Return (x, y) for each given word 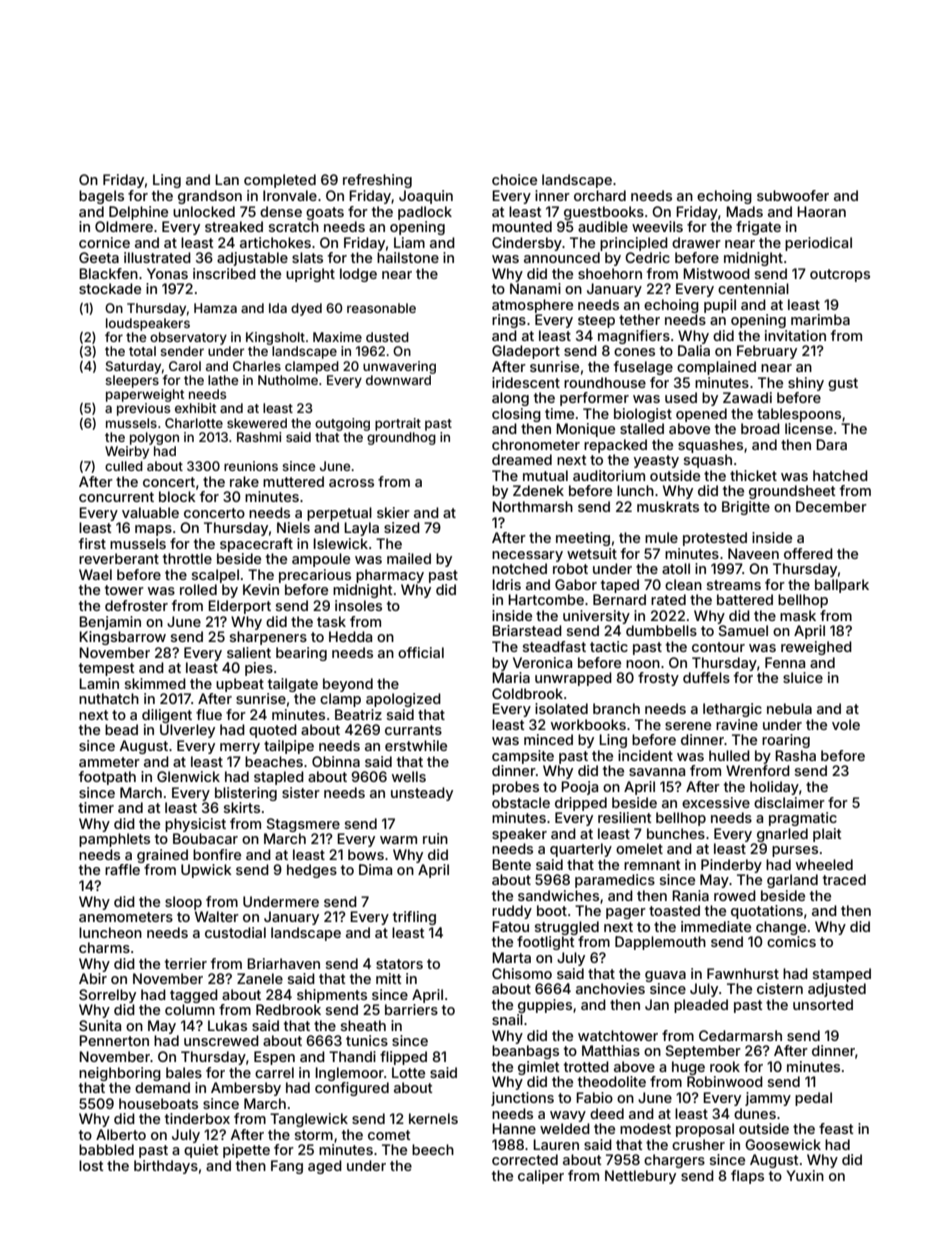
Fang (287, 1167)
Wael (95, 574)
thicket (753, 475)
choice (514, 179)
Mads (744, 211)
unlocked (204, 211)
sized (402, 527)
